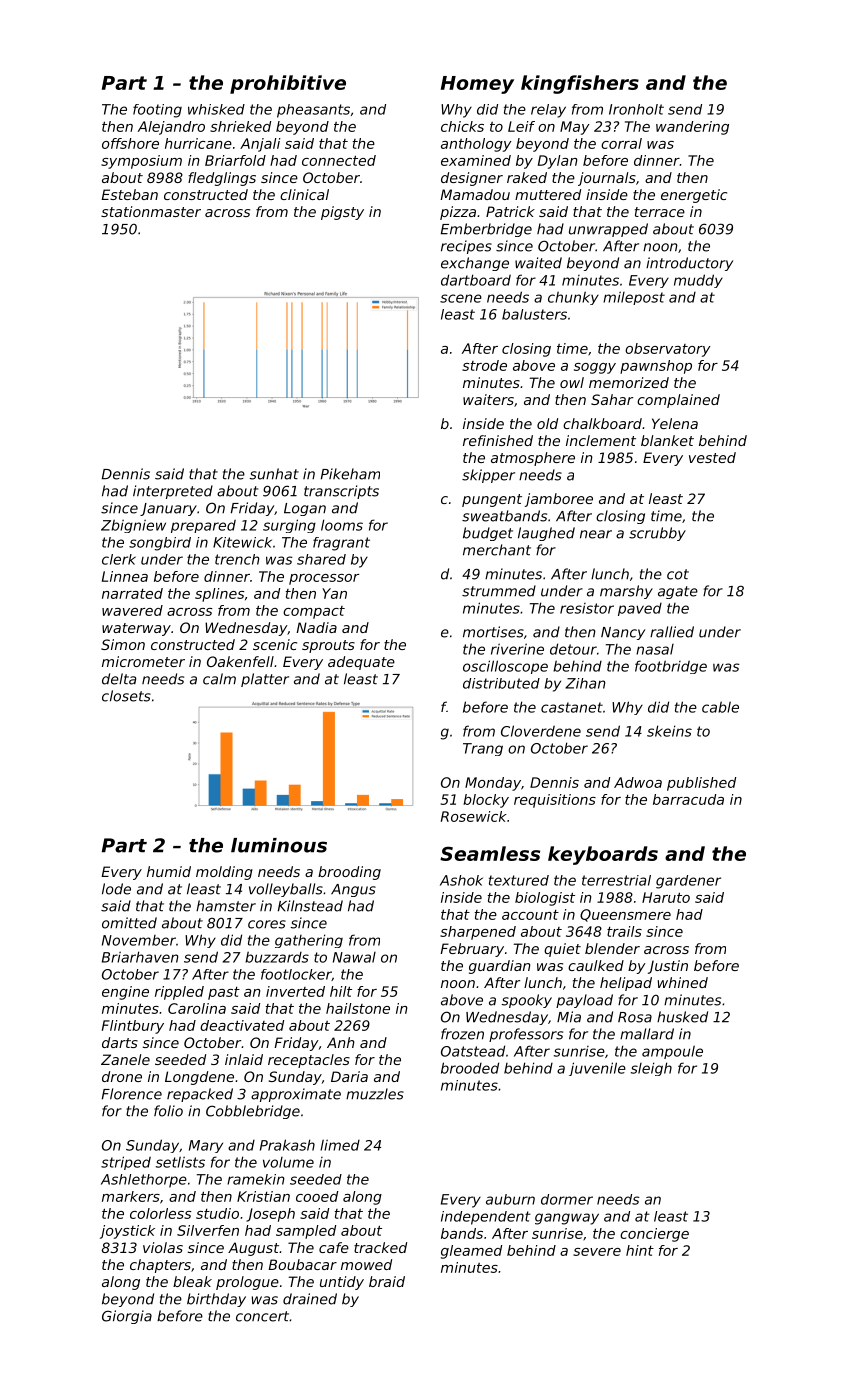  What do you see at coordinates (477, 85) in the page?
I see `Homey` at bounding box center [477, 85].
